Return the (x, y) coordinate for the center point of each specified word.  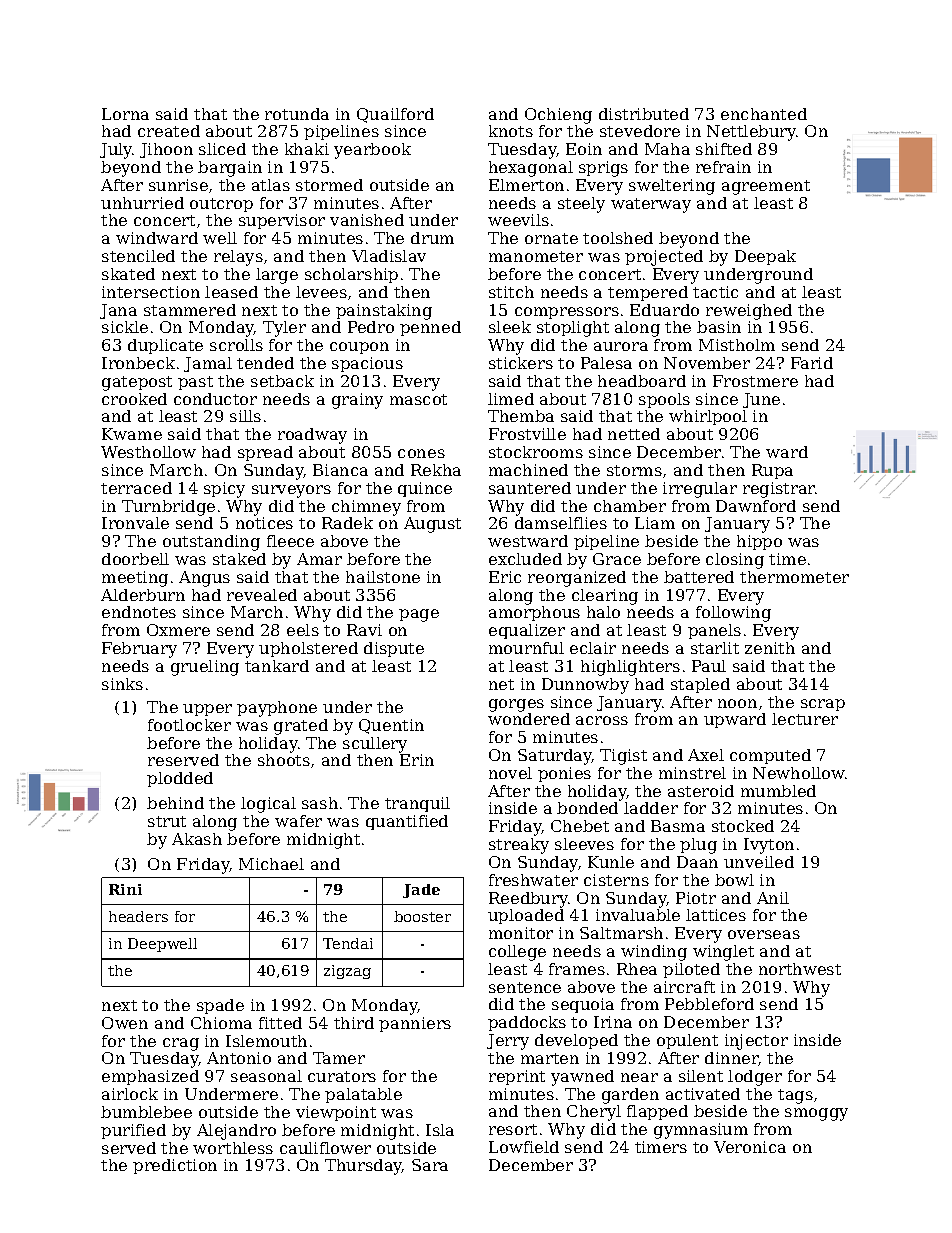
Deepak (765, 257)
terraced (136, 488)
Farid (812, 363)
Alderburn (143, 595)
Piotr (696, 898)
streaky (519, 846)
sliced (222, 149)
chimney (366, 508)
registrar (779, 490)
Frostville (527, 434)
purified (133, 1131)
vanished (367, 220)
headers (138, 916)
